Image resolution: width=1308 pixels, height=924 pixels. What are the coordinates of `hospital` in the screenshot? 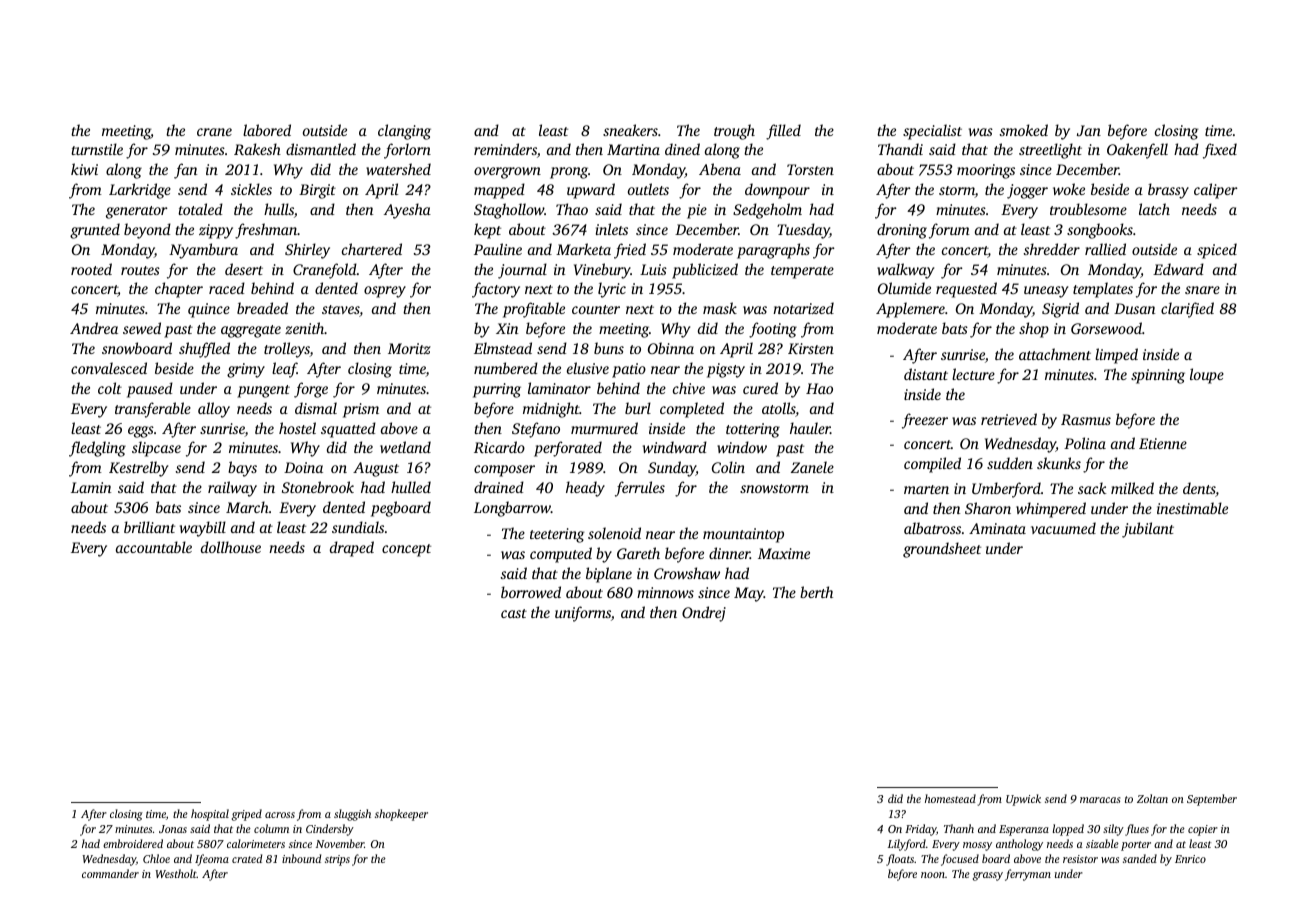 It's located at (210, 815).
